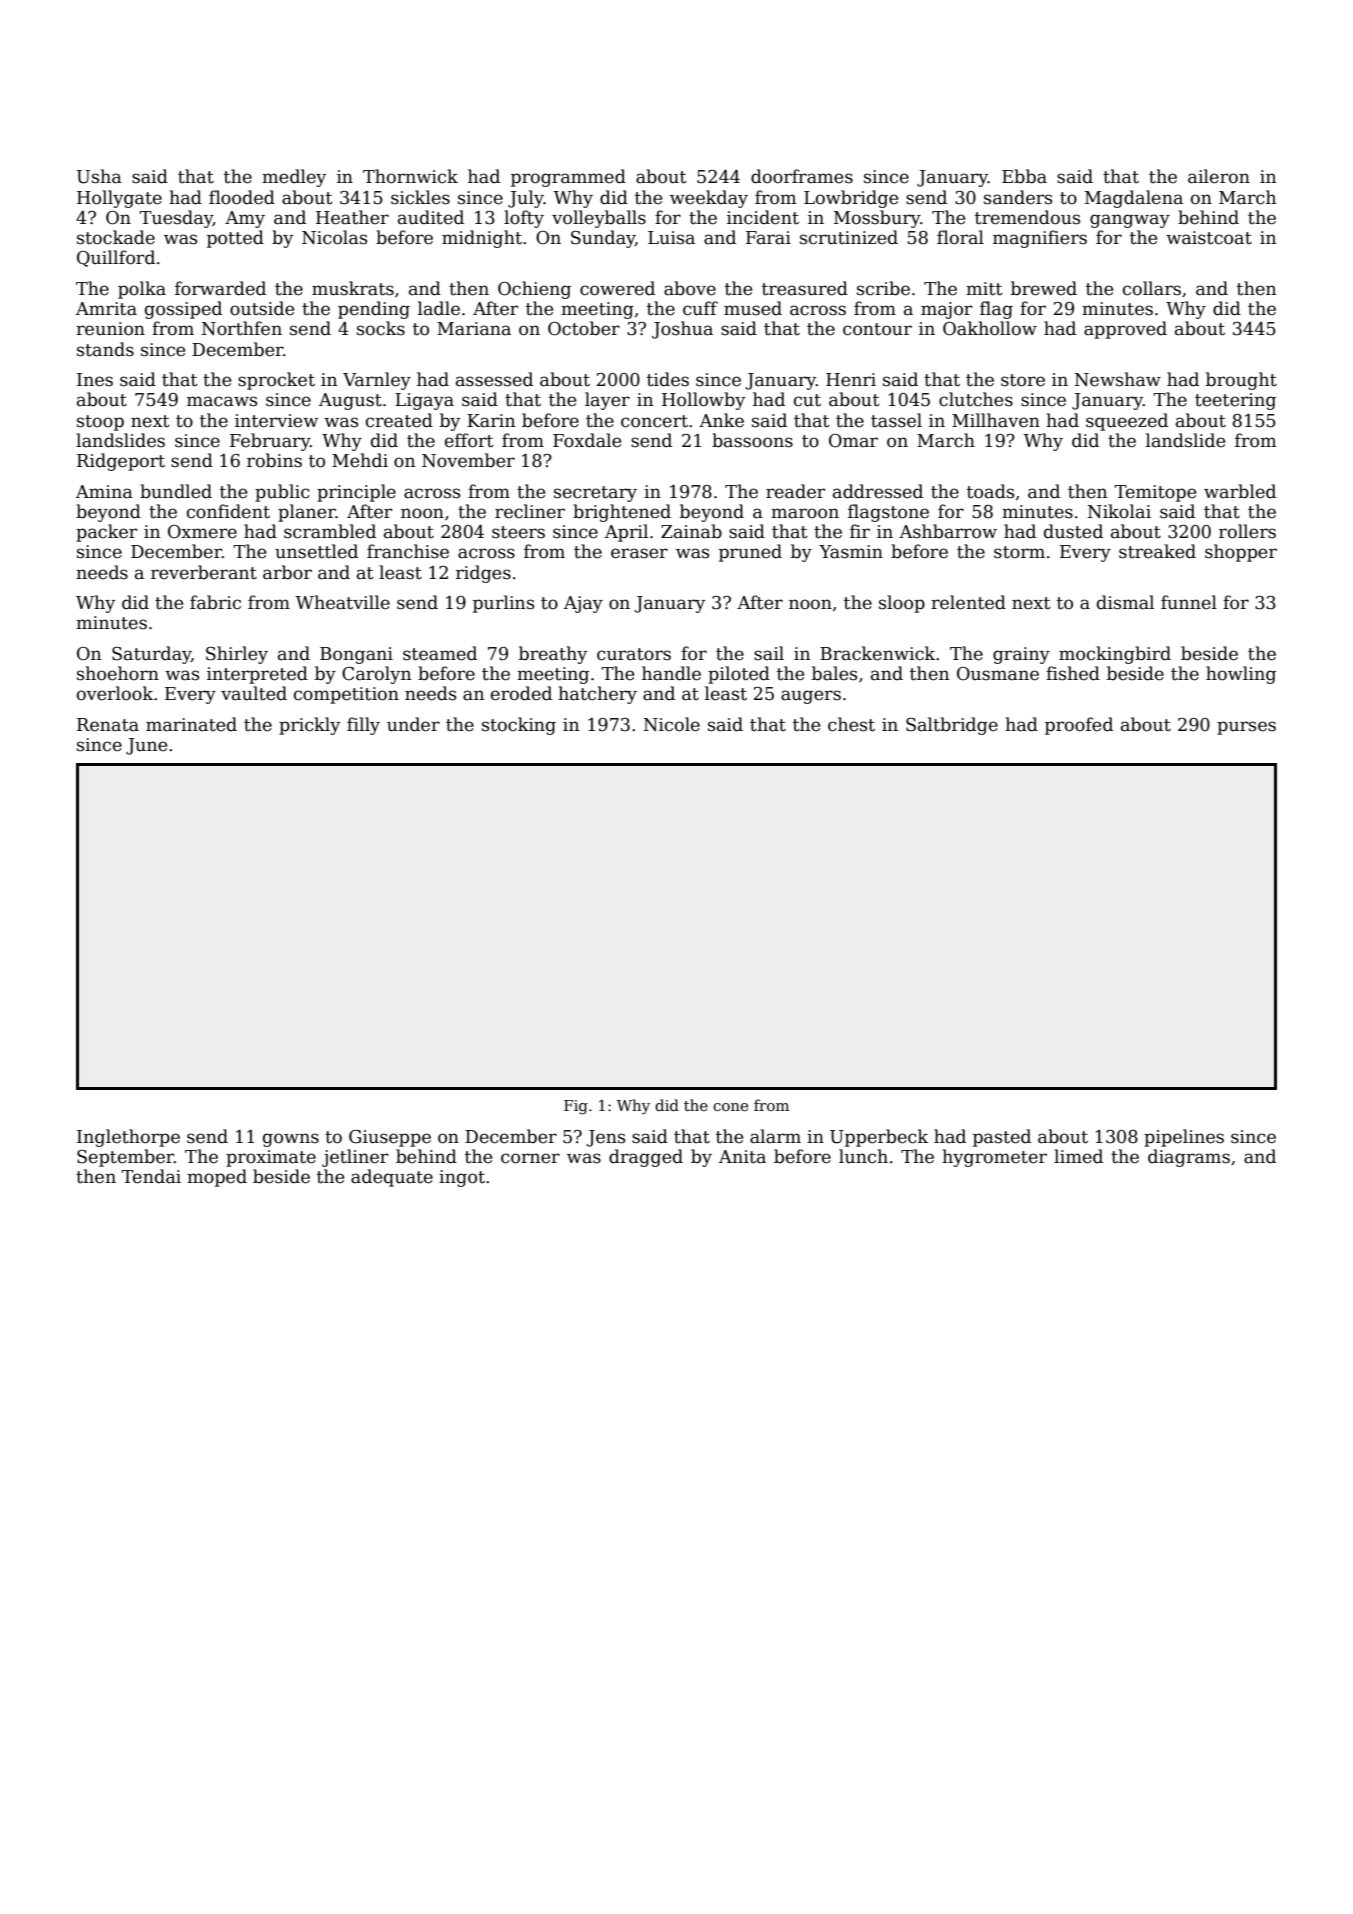  What do you see at coordinates (128, 1138) in the screenshot?
I see `Inglethorpe` at bounding box center [128, 1138].
